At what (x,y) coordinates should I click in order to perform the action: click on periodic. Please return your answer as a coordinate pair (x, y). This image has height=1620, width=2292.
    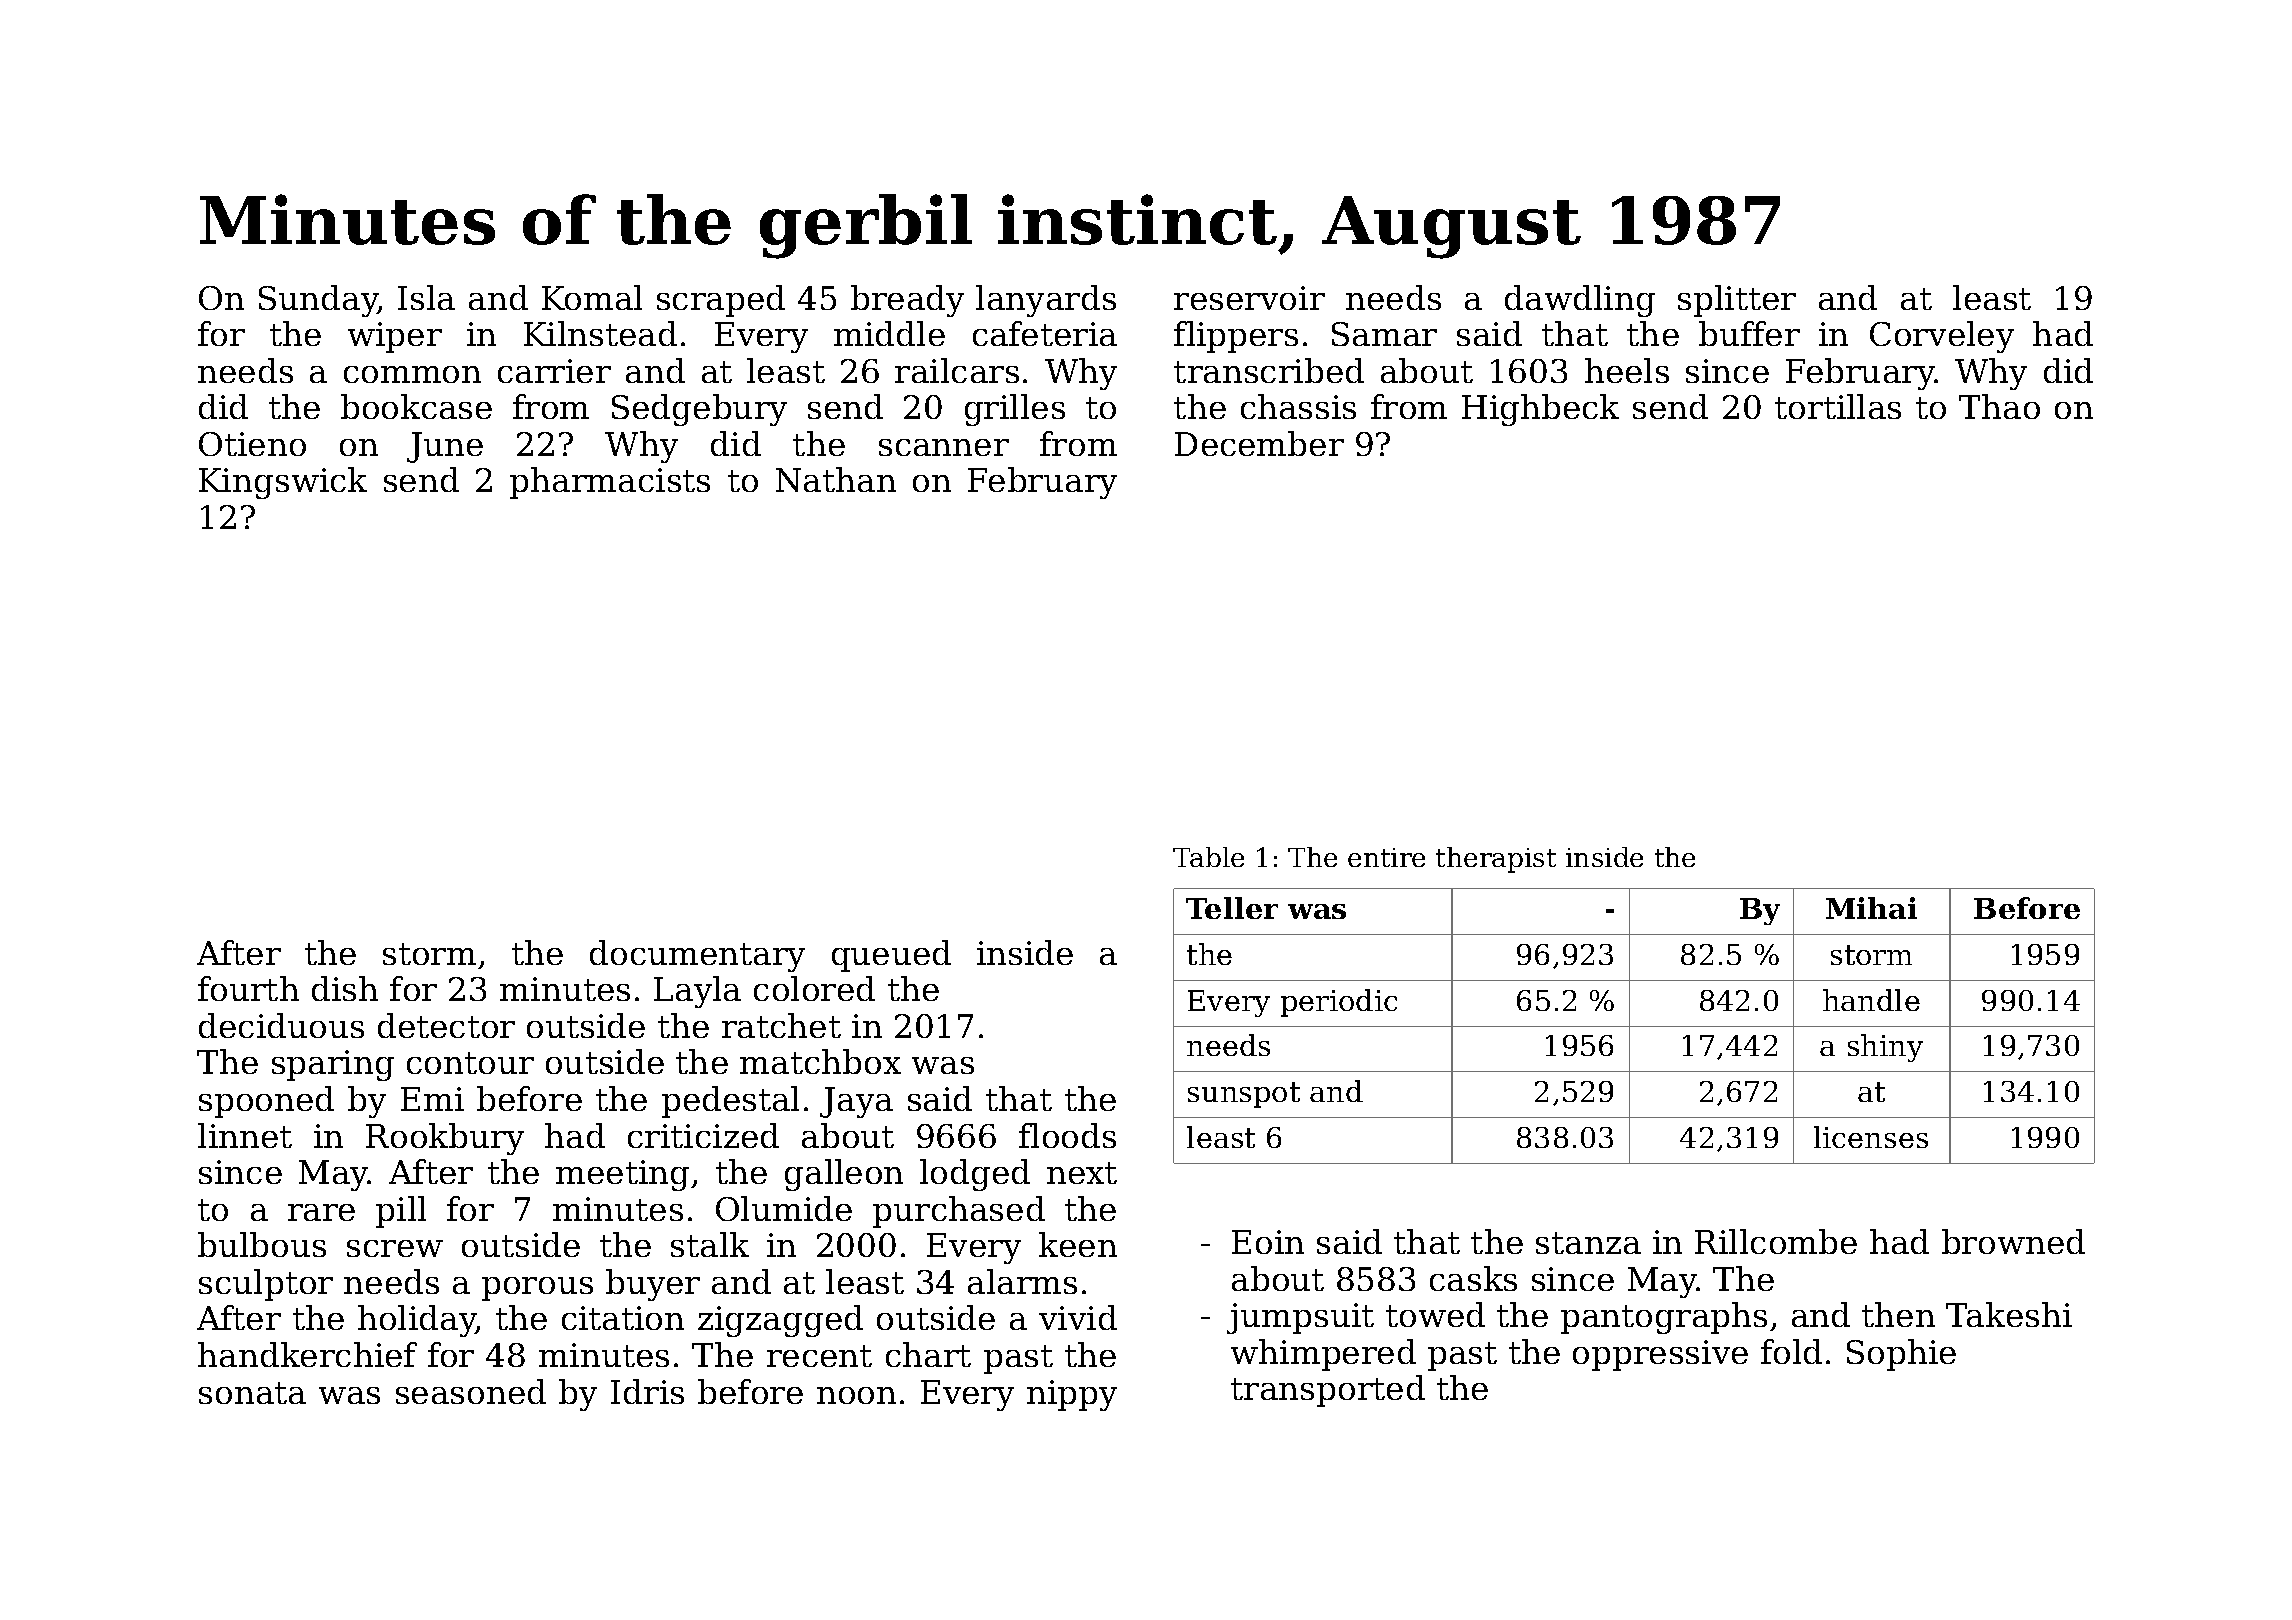
    Looking at the image, I should click on (1339, 1003).
